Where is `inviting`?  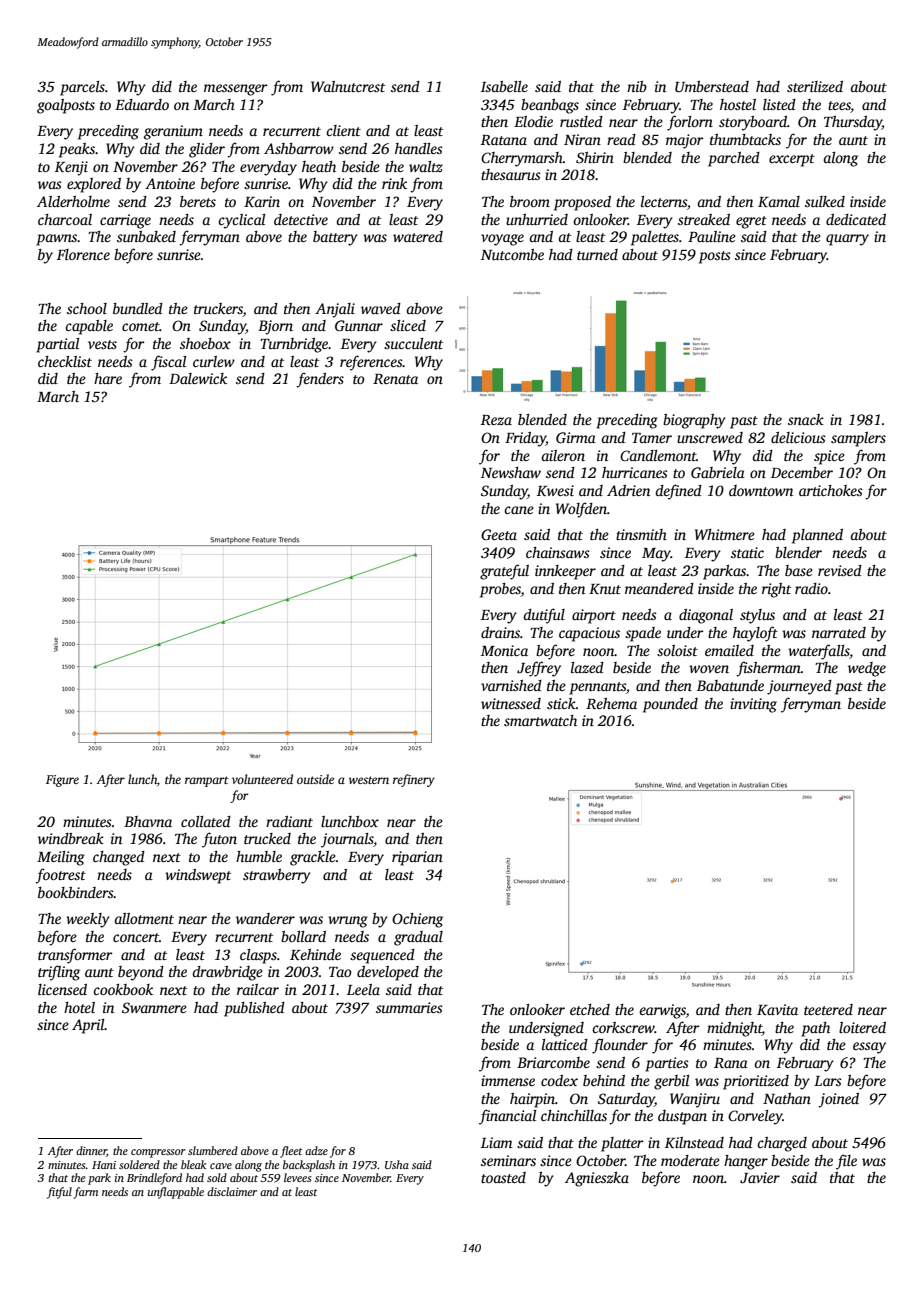
inviting is located at coordinates (753, 705).
